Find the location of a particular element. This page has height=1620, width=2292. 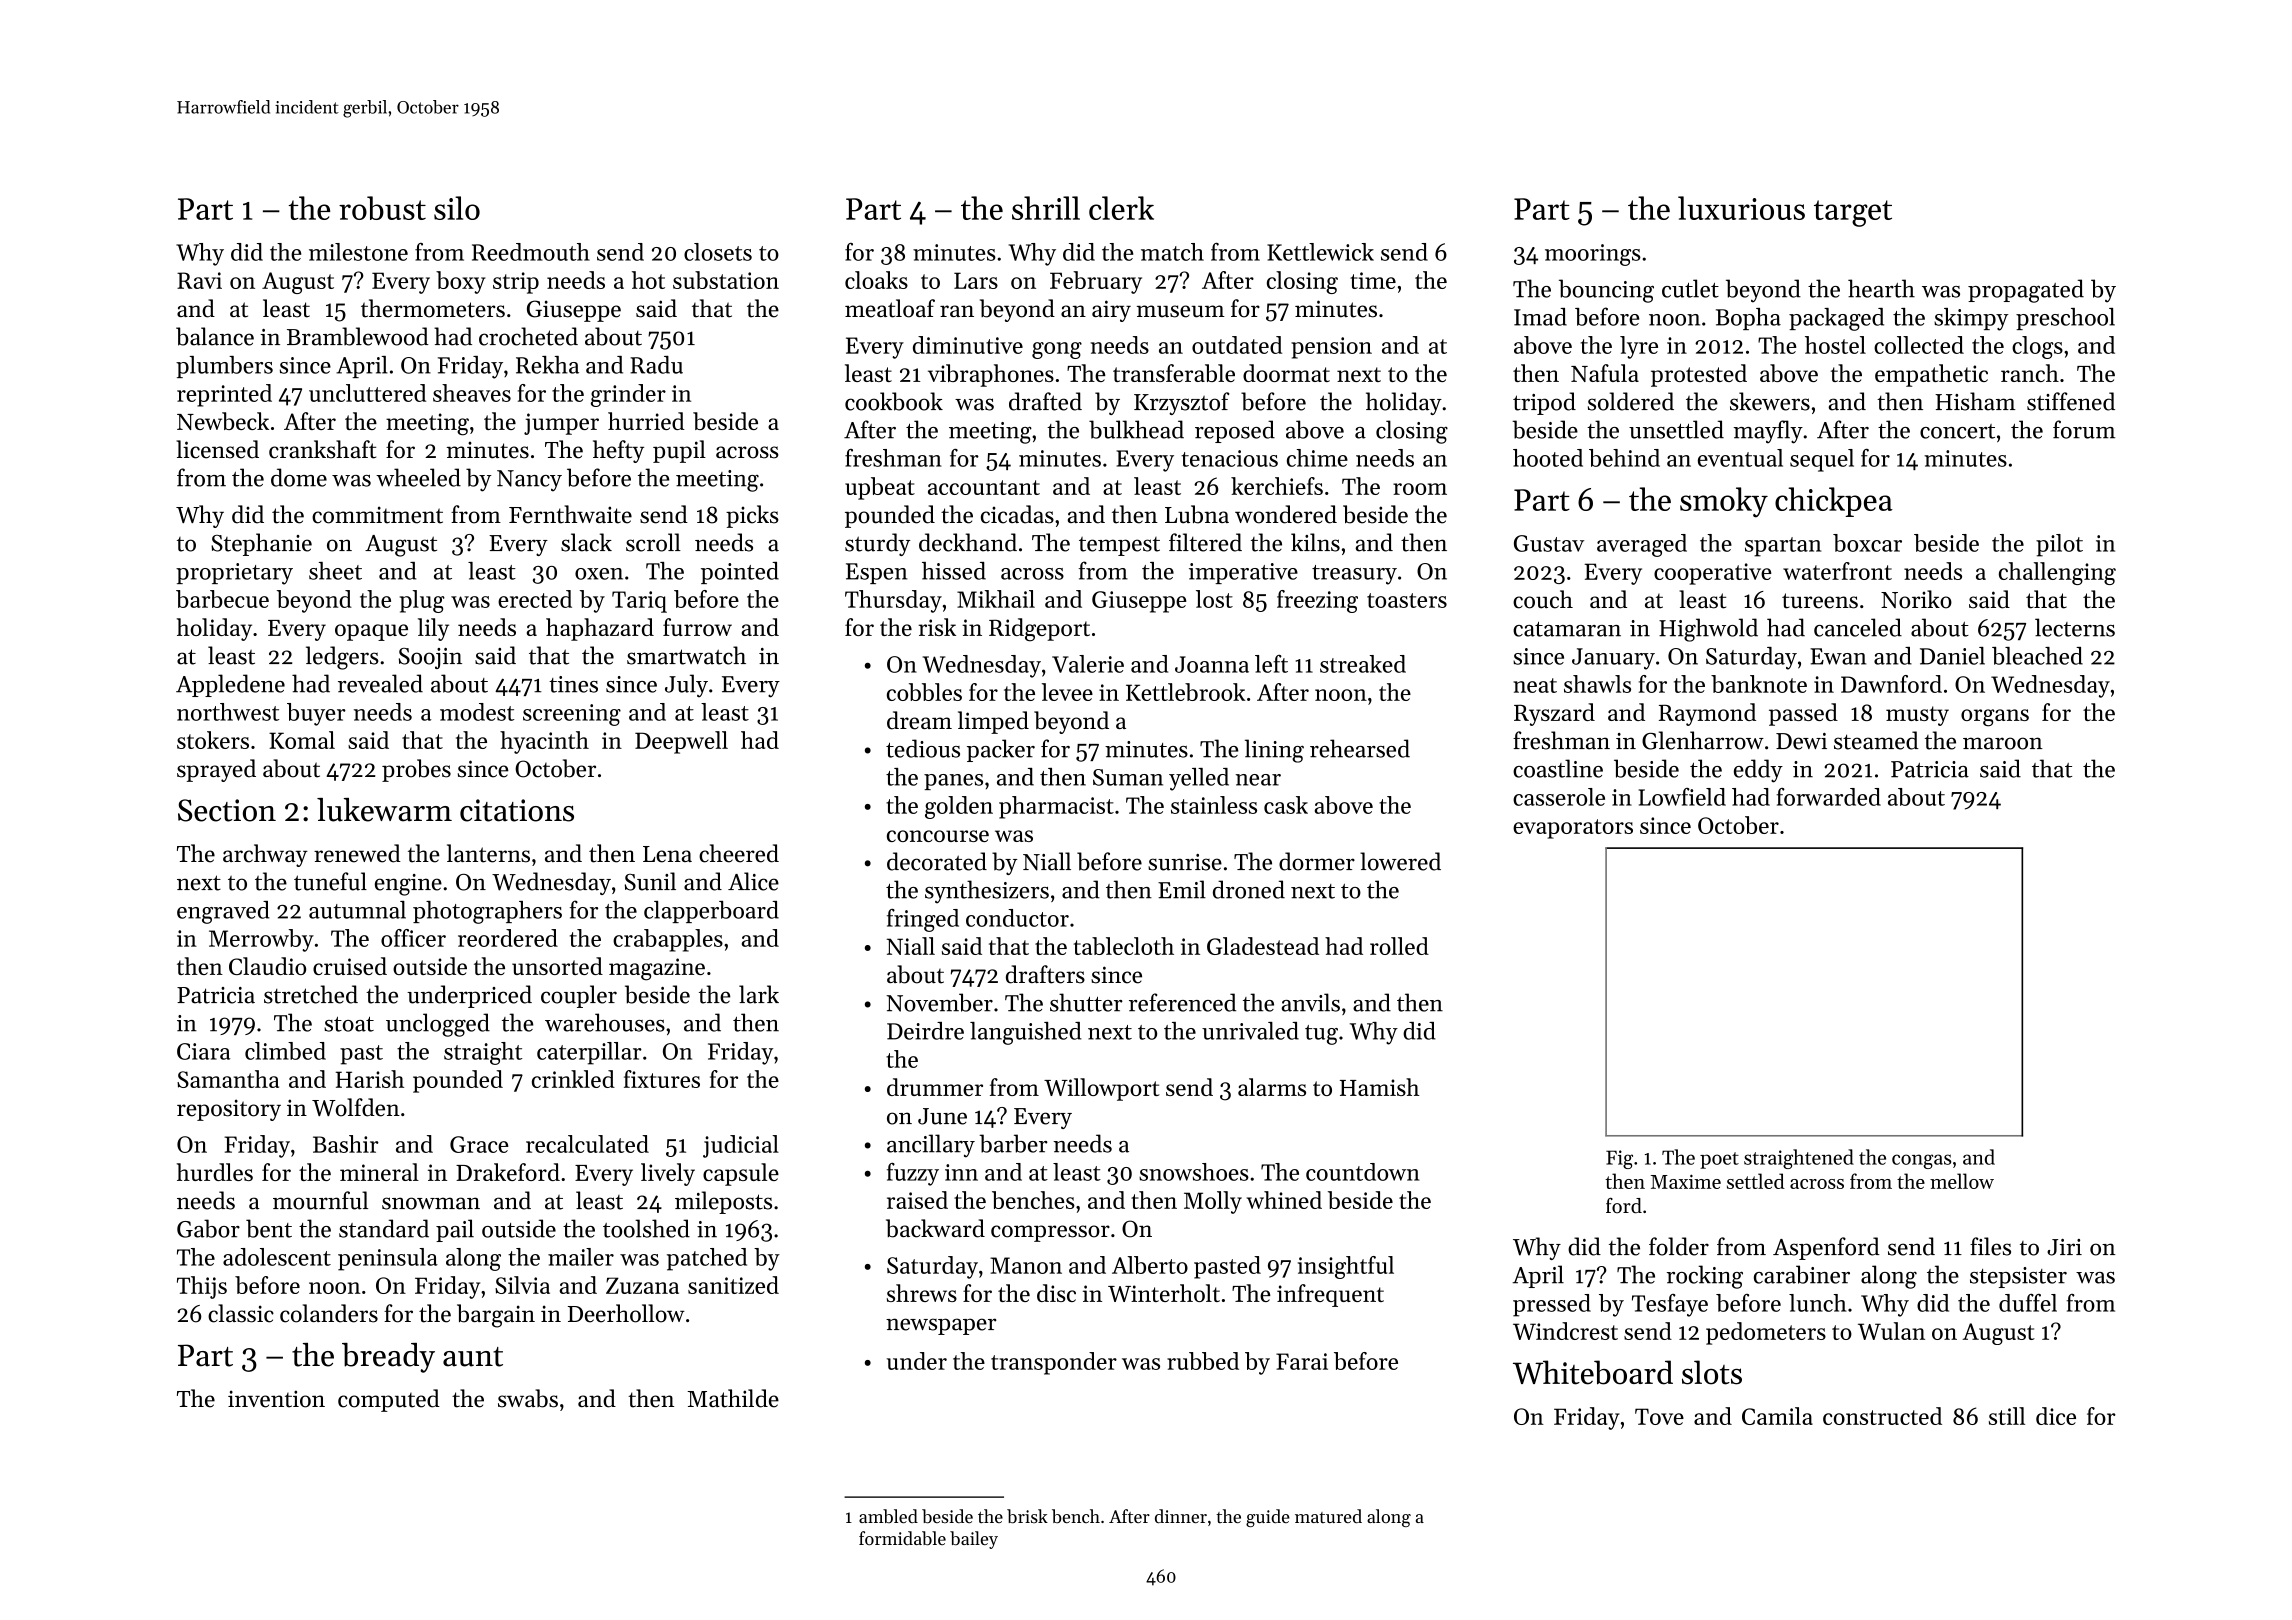

invention is located at coordinates (276, 1399).
